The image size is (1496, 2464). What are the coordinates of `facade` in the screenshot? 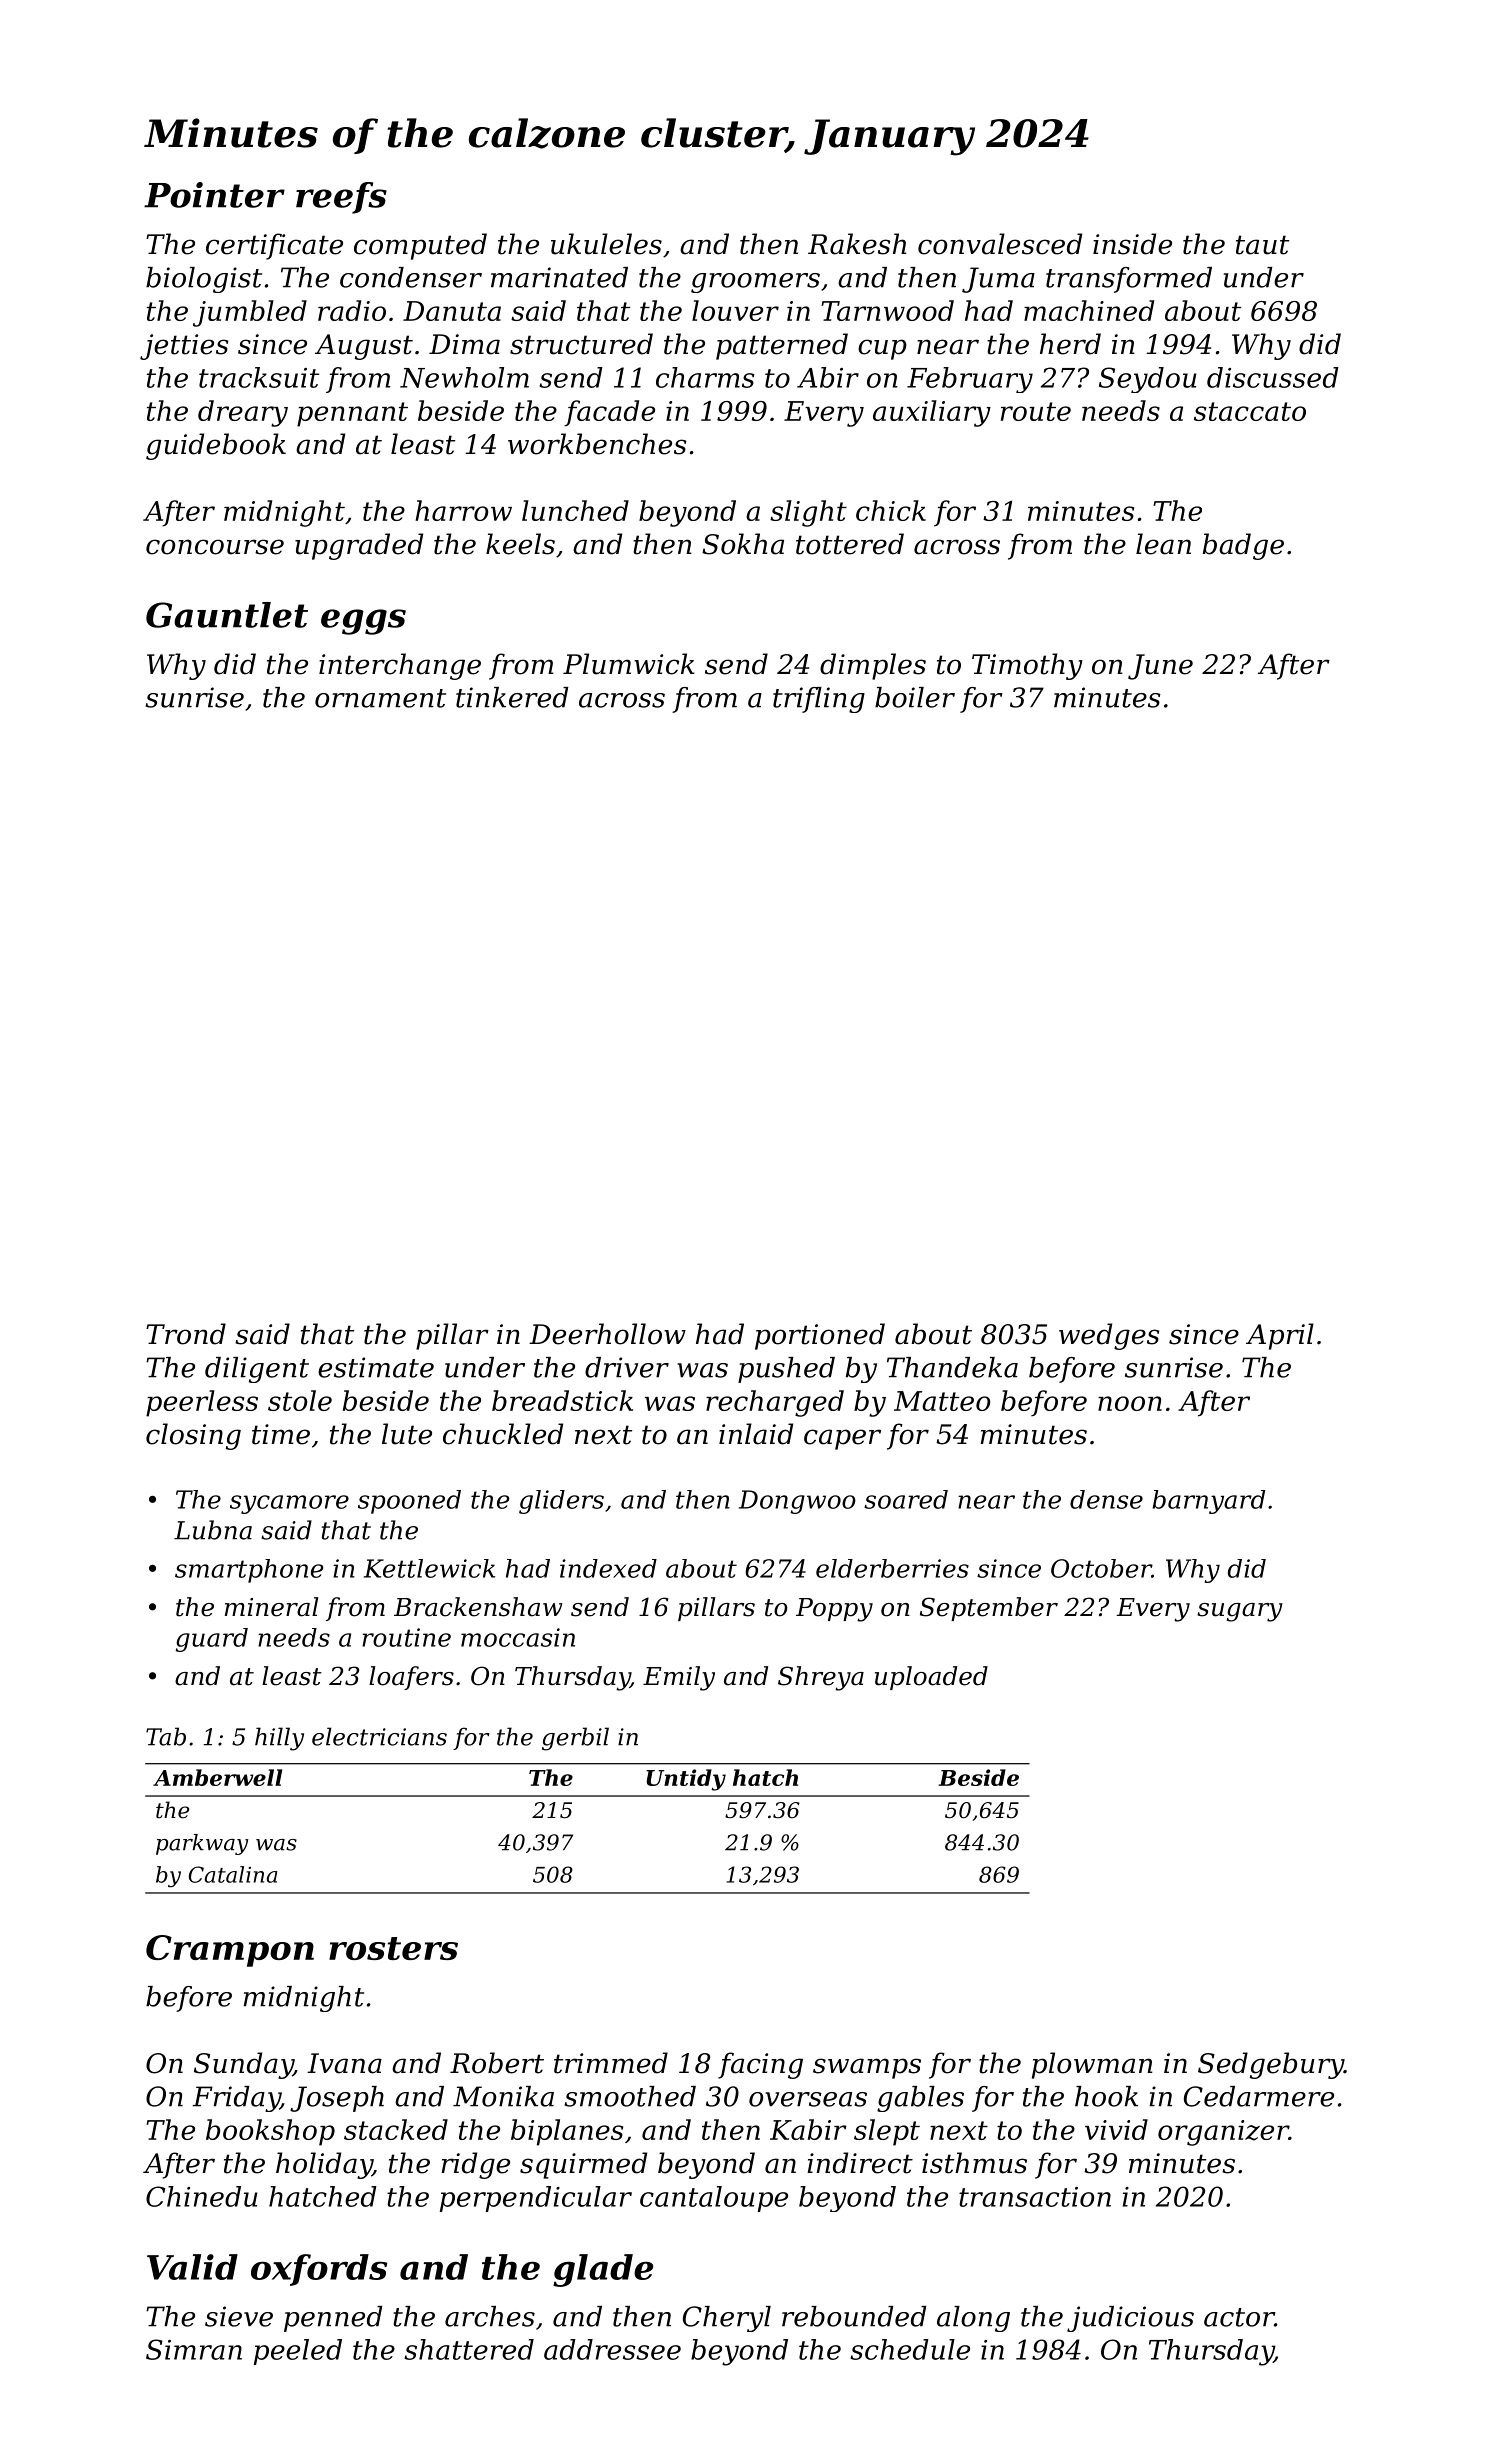 It's located at (609, 413).
